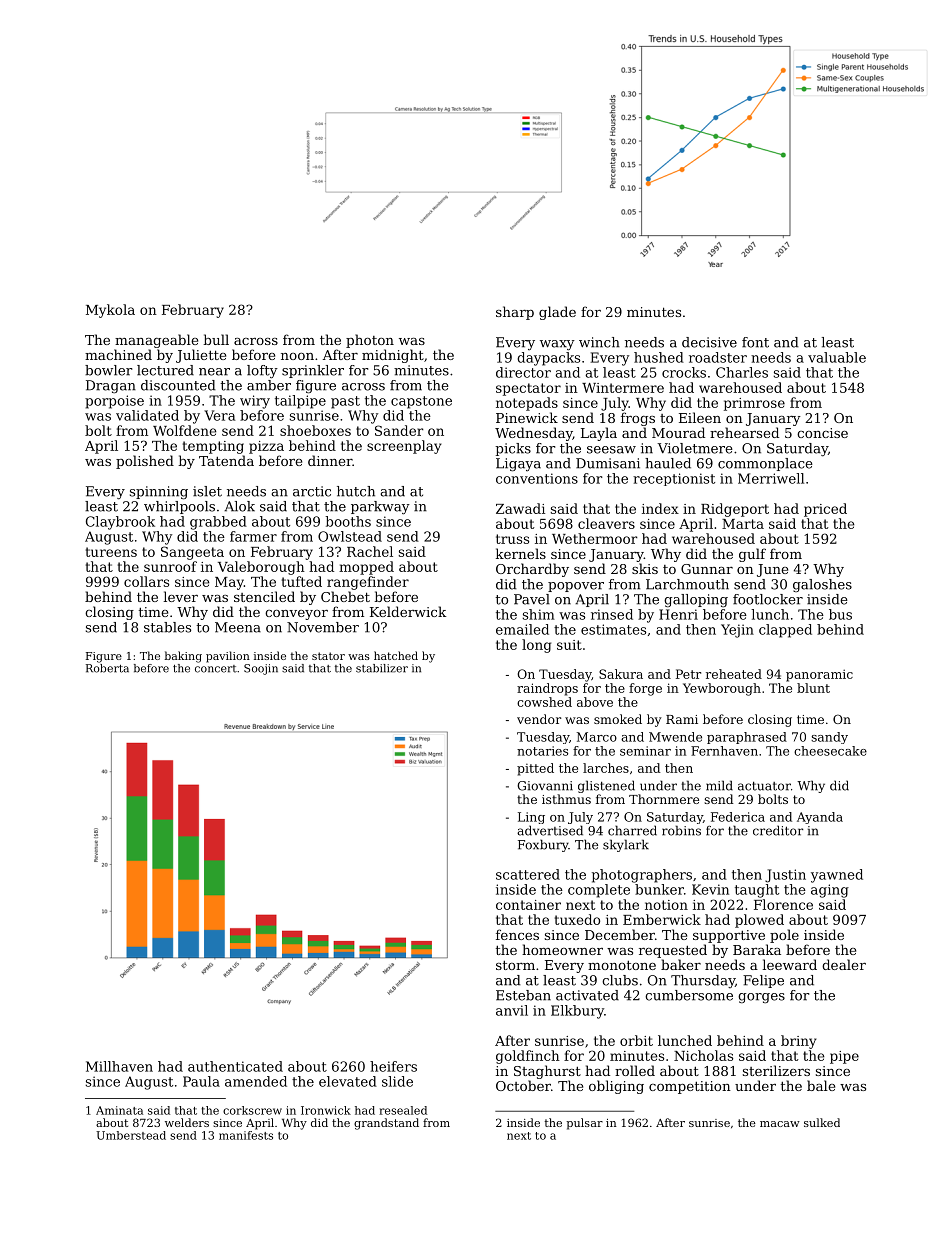  Describe the element at coordinates (255, 402) in the document. I see `wiry` at that location.
